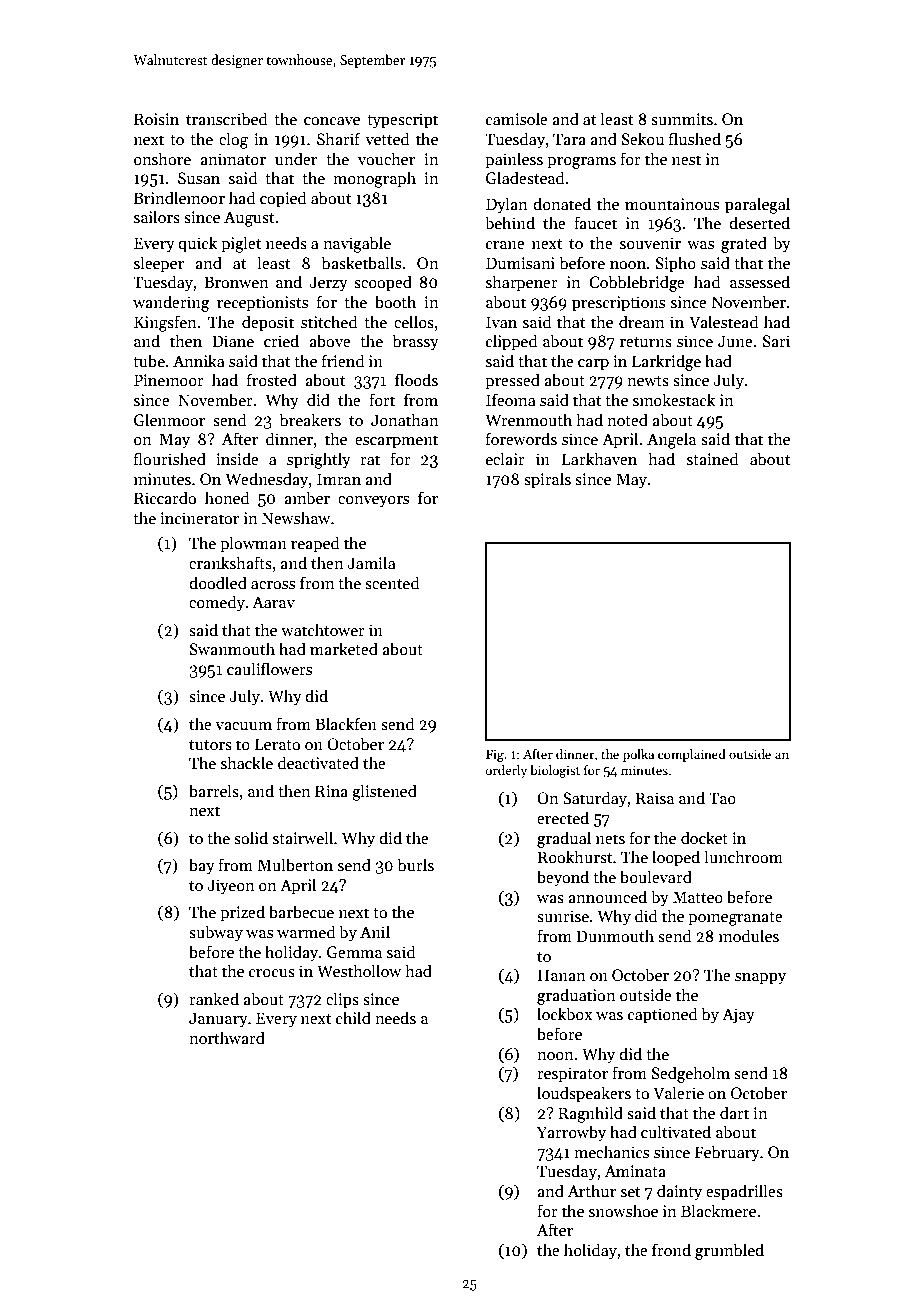  Describe the element at coordinates (296, 517) in the image. I see `Newshaw` at that location.
